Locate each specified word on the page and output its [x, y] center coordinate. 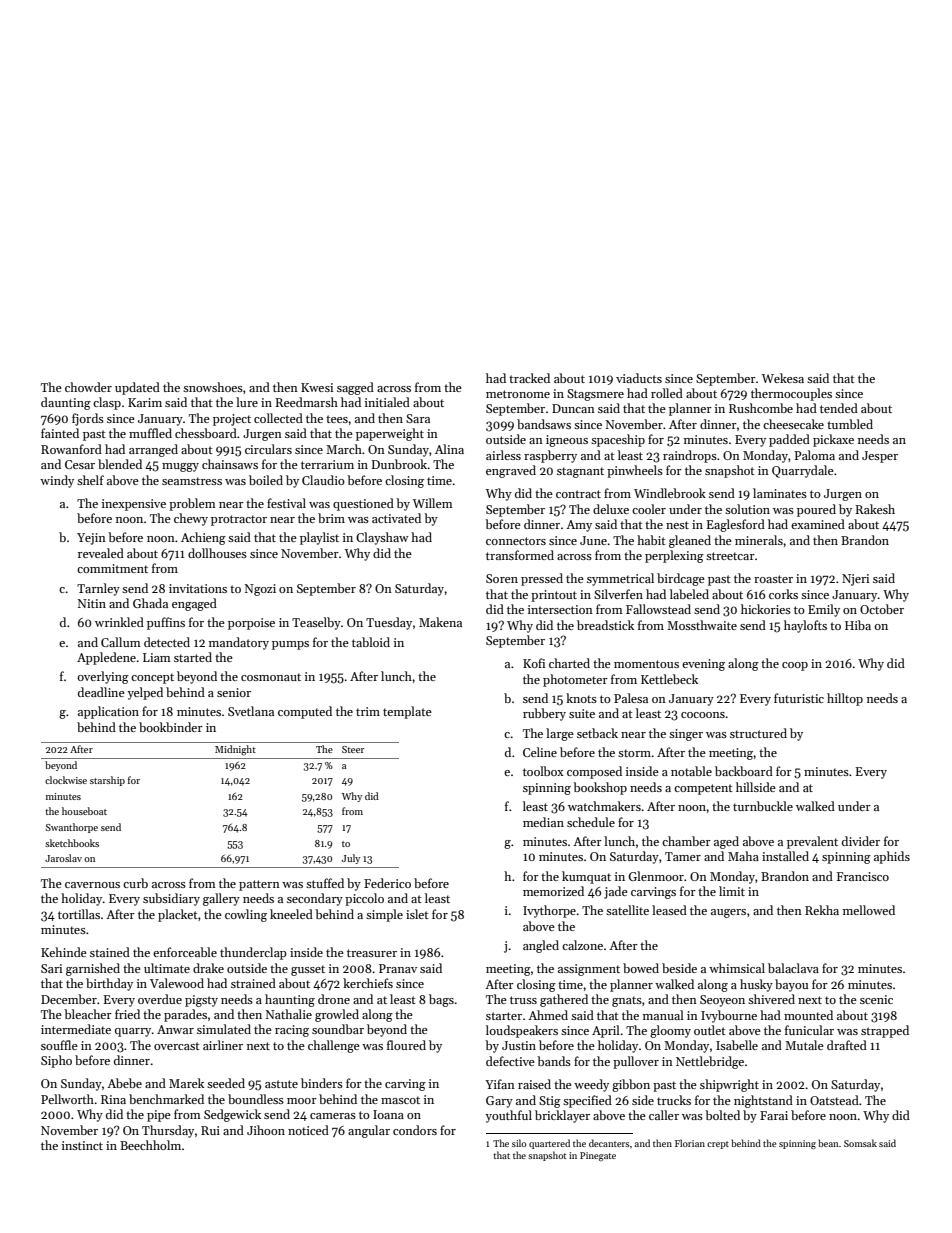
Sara [418, 418]
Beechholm [150, 1145]
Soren [502, 578]
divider [861, 841]
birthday [109, 984]
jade [616, 892]
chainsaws [230, 464]
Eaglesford [736, 525]
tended [839, 408]
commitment [112, 568]
